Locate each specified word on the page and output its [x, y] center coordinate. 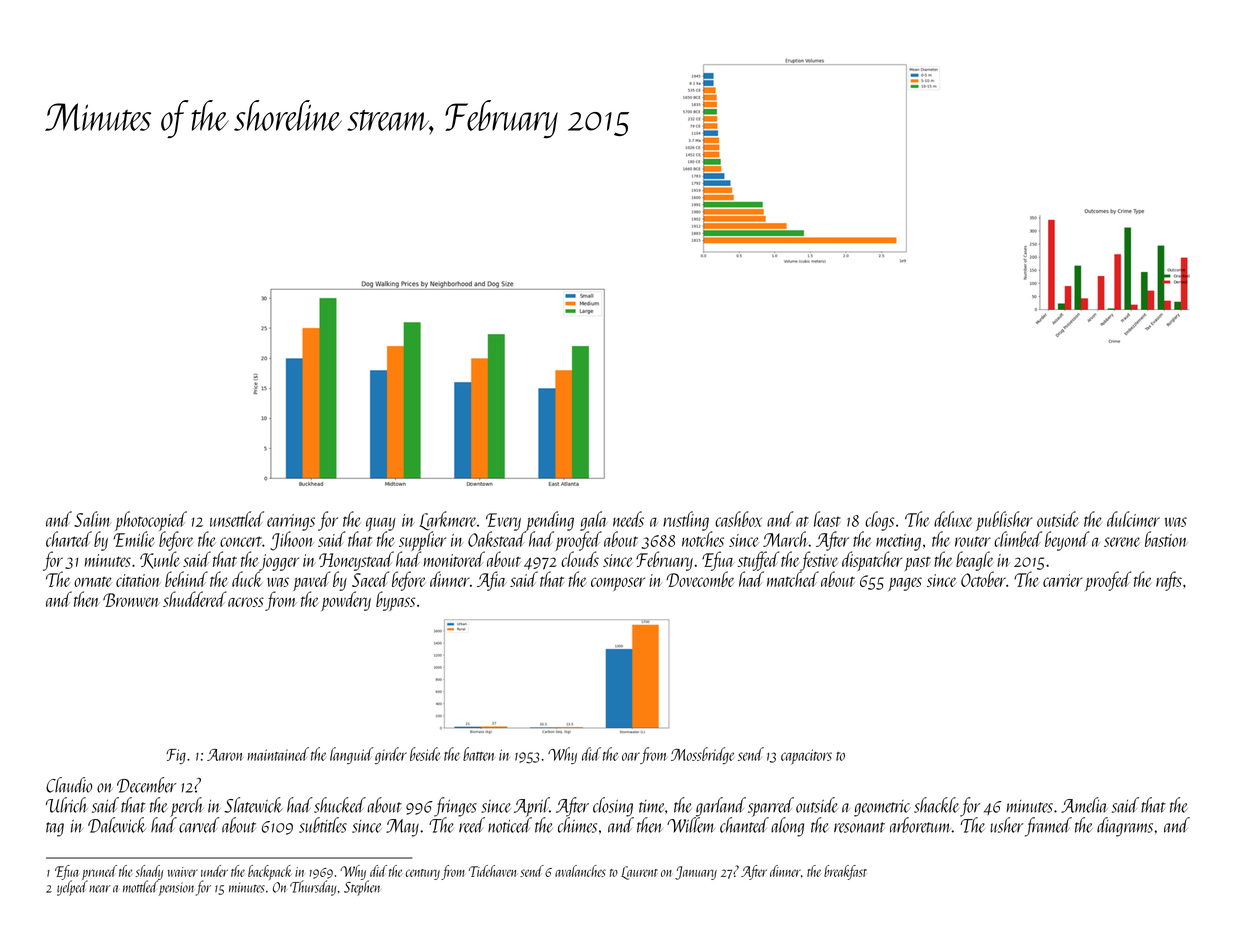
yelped [72, 888]
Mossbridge [702, 755]
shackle [936, 805]
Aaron [225, 755]
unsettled [237, 519]
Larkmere [447, 521]
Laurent [639, 873]
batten [479, 754]
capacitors [806, 757]
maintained [278, 754]
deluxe [953, 519]
